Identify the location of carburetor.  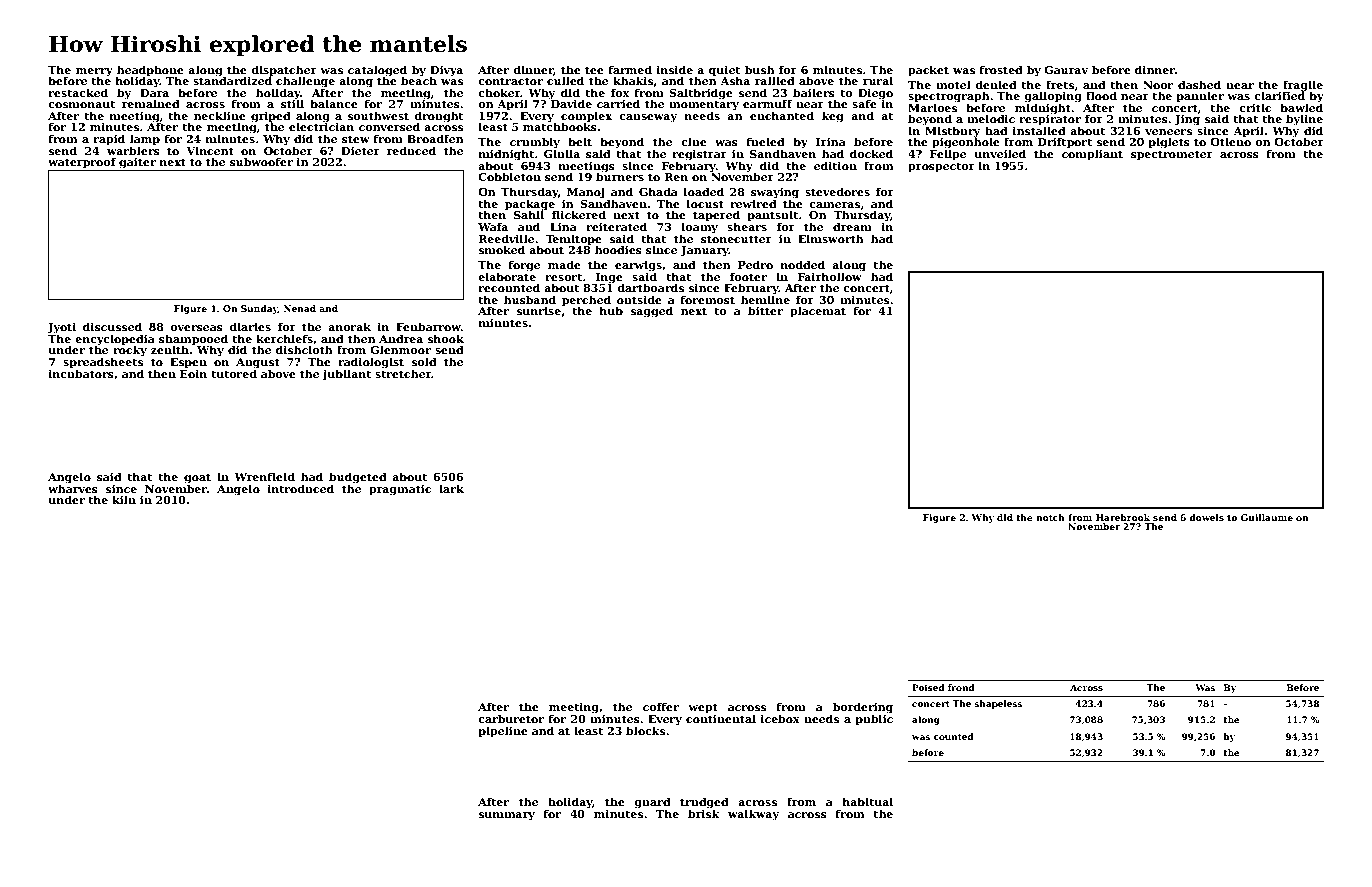
(511, 718).
